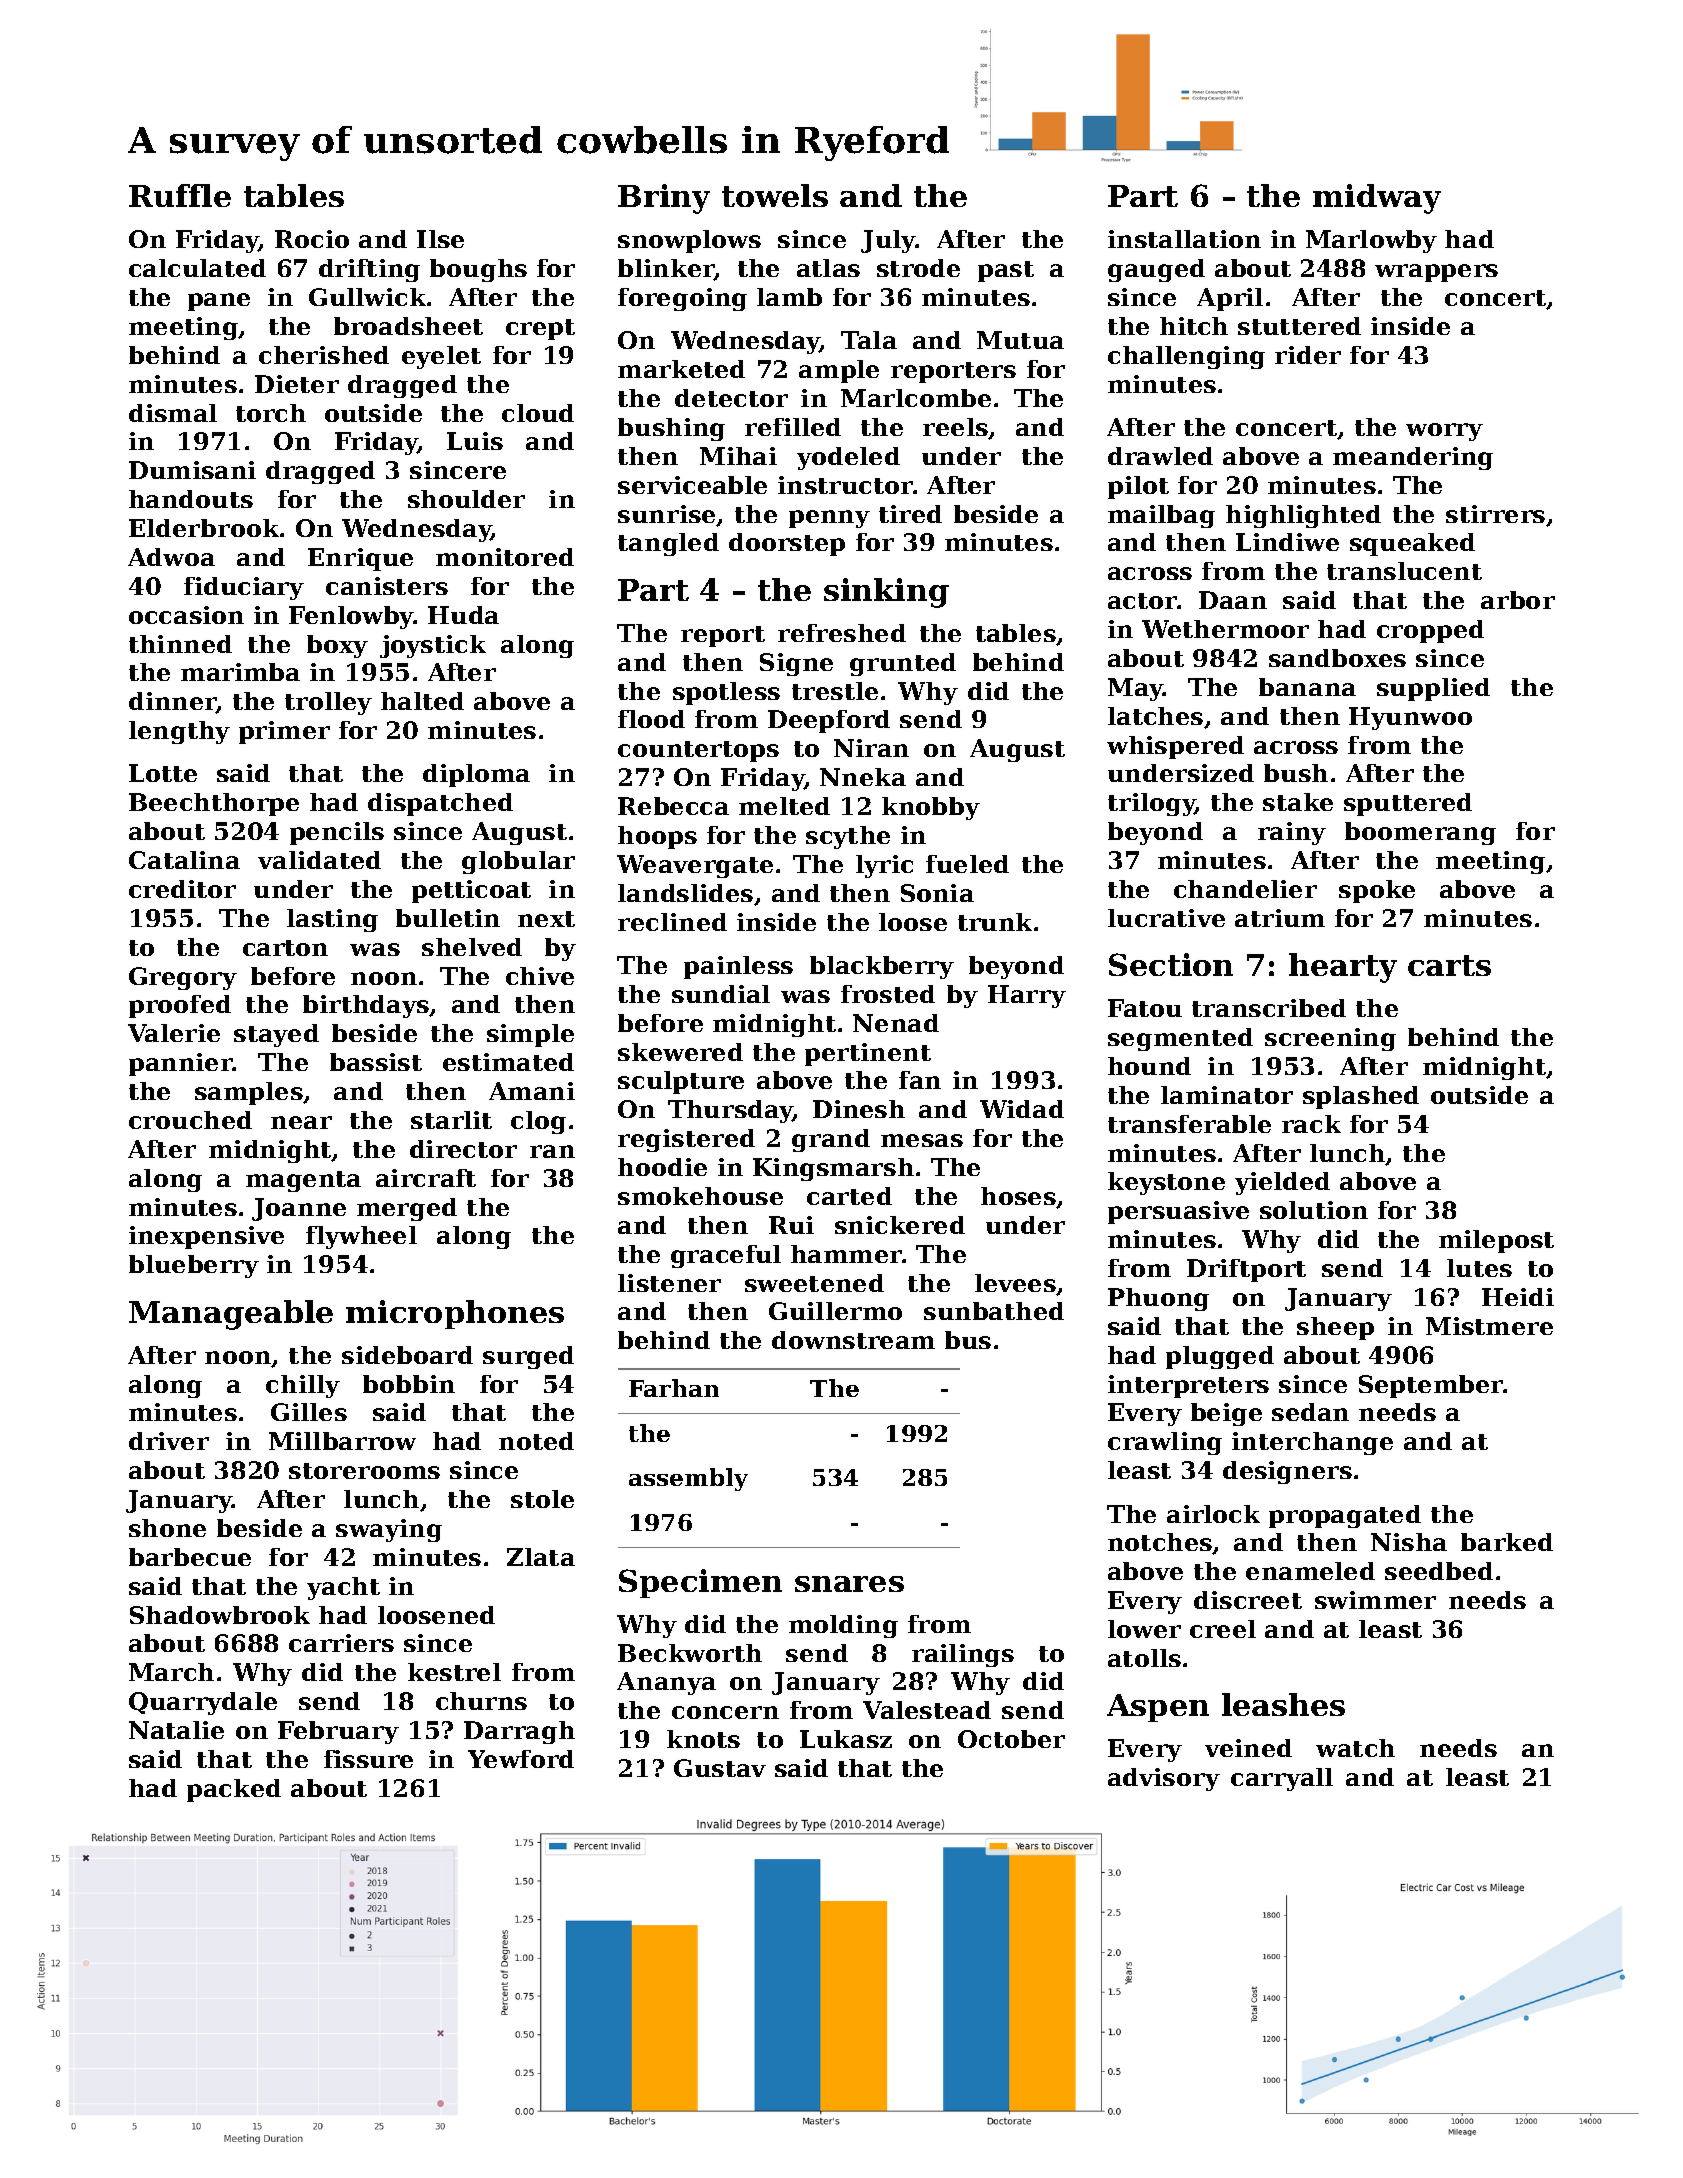  Describe the element at coordinates (1158, 1708) in the image. I see `Aspen` at that location.
